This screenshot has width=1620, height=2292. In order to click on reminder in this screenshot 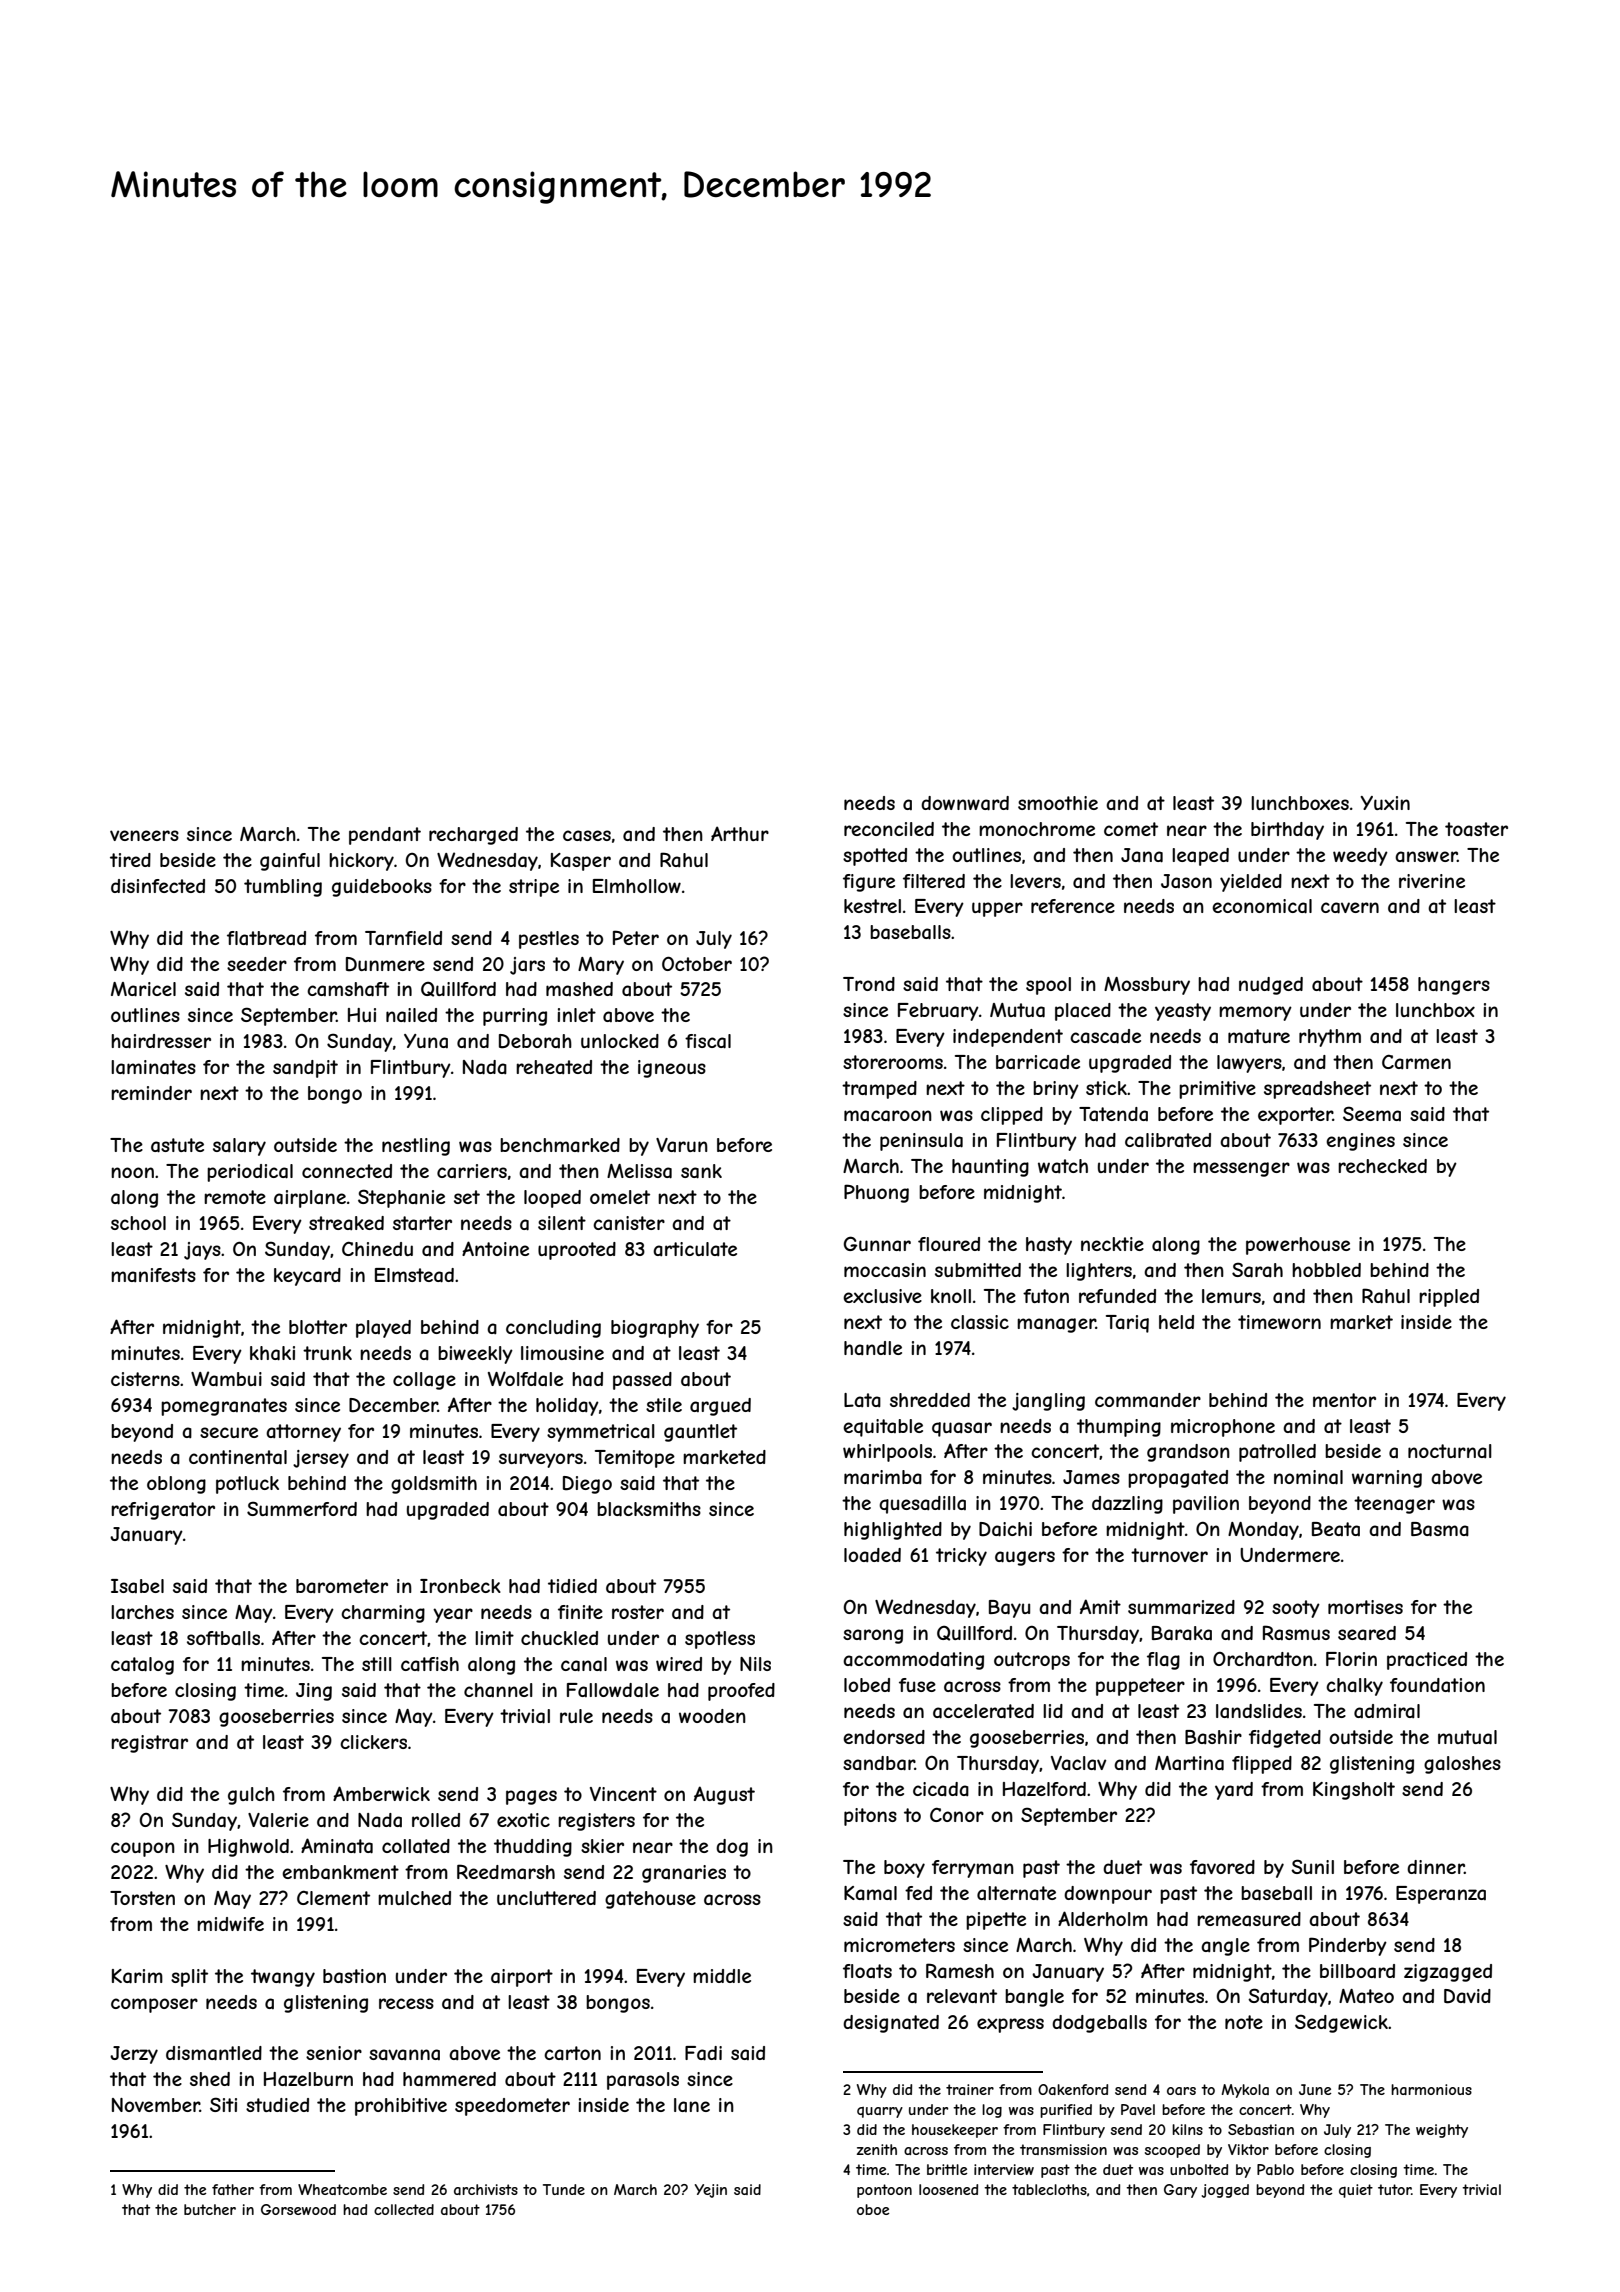, I will do `click(151, 1093)`.
